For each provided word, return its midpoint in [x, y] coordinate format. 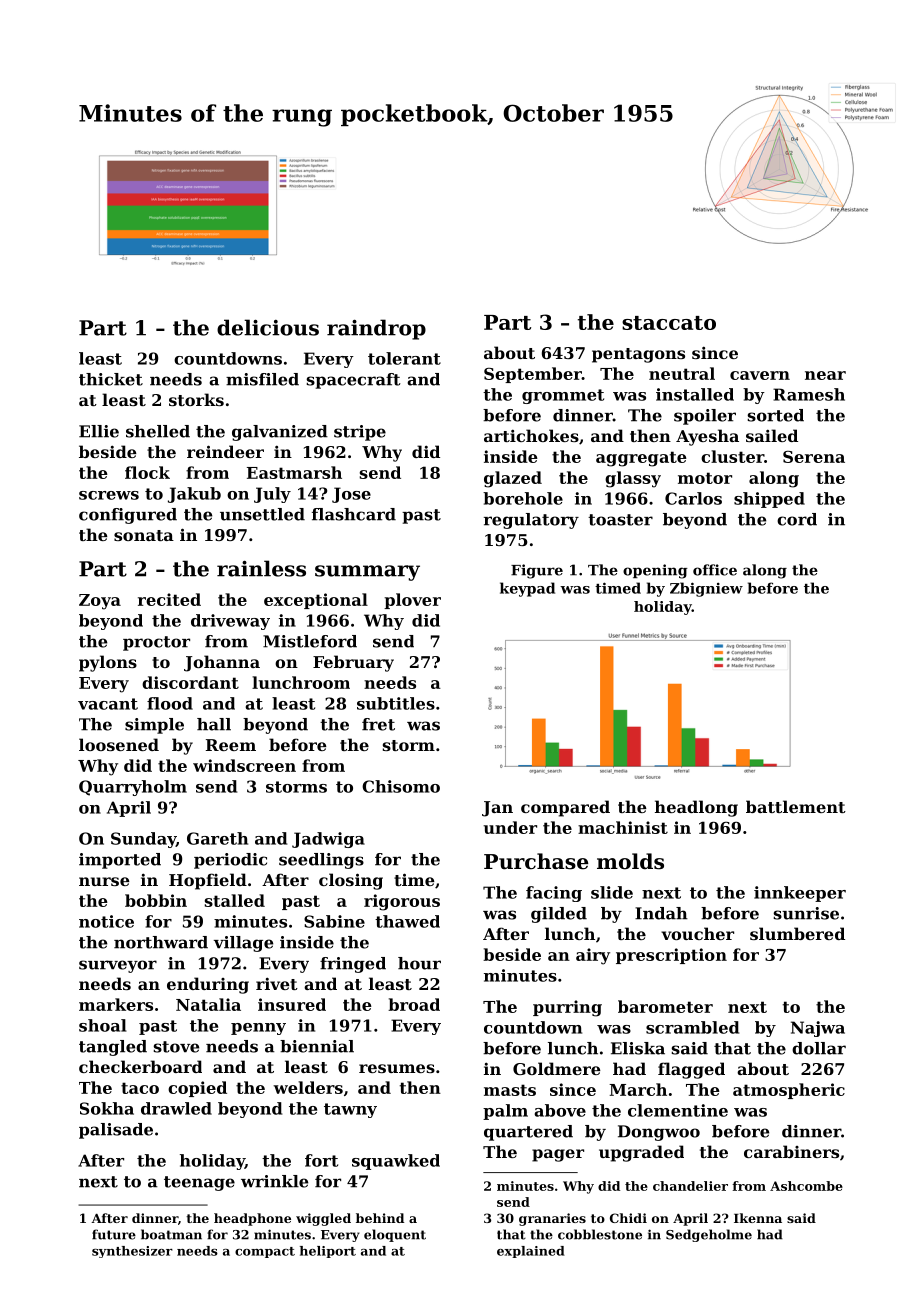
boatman [171, 1234]
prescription [671, 956]
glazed [513, 479]
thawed [407, 921]
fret [378, 724]
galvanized [280, 433]
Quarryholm [133, 788]
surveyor [118, 966]
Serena [814, 457]
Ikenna [758, 1218]
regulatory [531, 521]
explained [531, 1252]
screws [109, 495]
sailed [772, 435]
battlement [796, 806]
